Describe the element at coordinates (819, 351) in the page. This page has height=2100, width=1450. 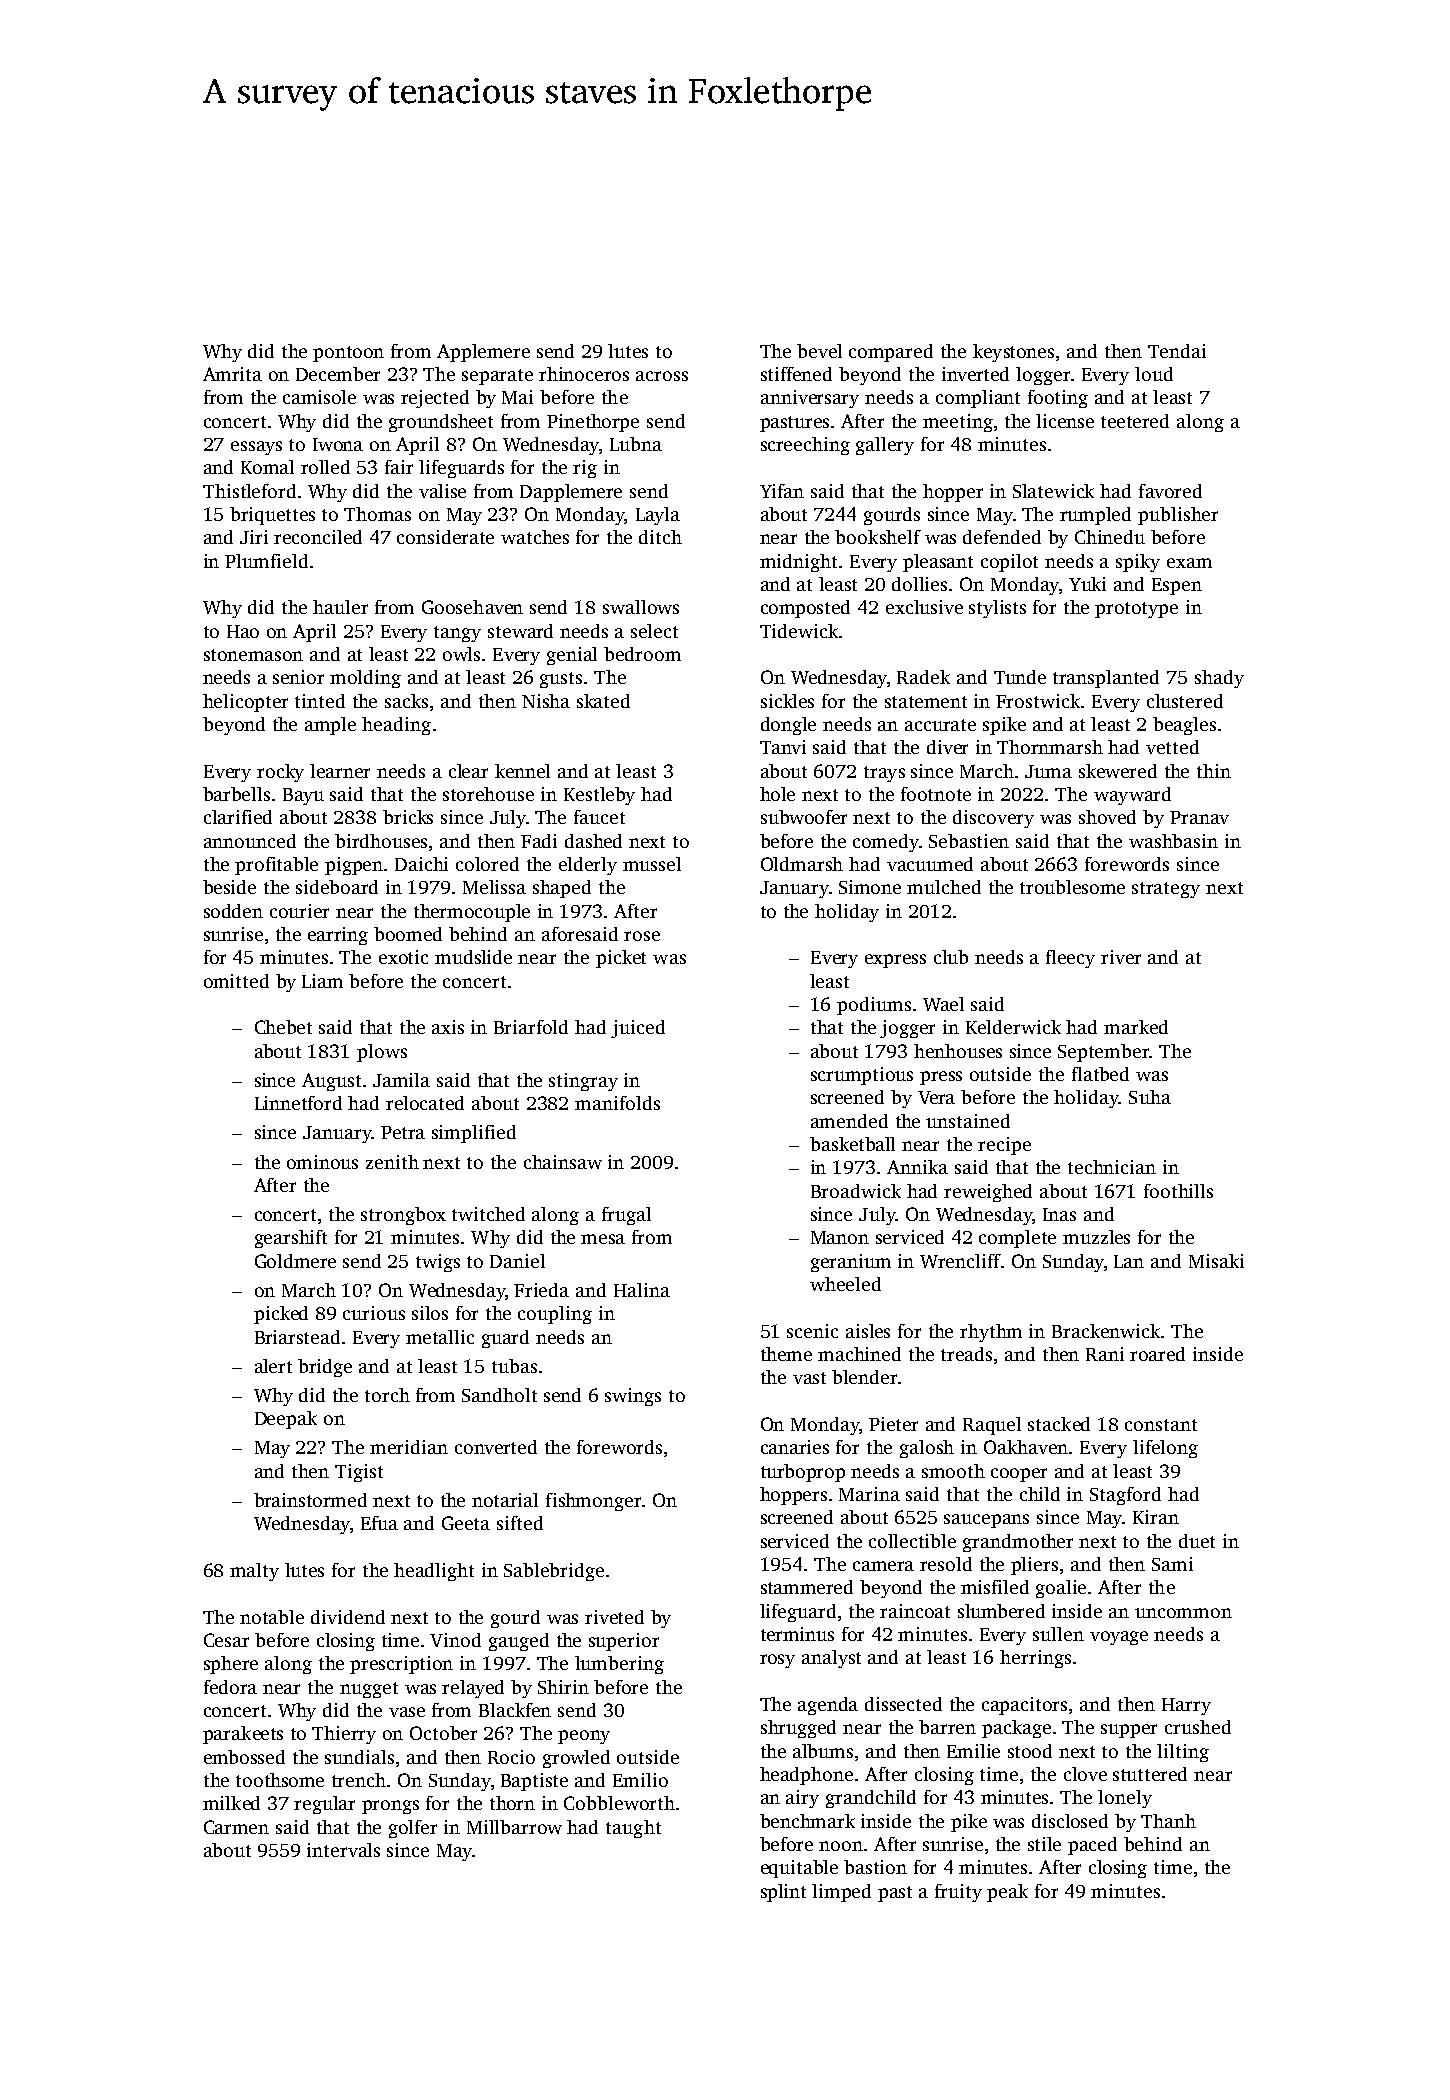
I see `bevel` at that location.
